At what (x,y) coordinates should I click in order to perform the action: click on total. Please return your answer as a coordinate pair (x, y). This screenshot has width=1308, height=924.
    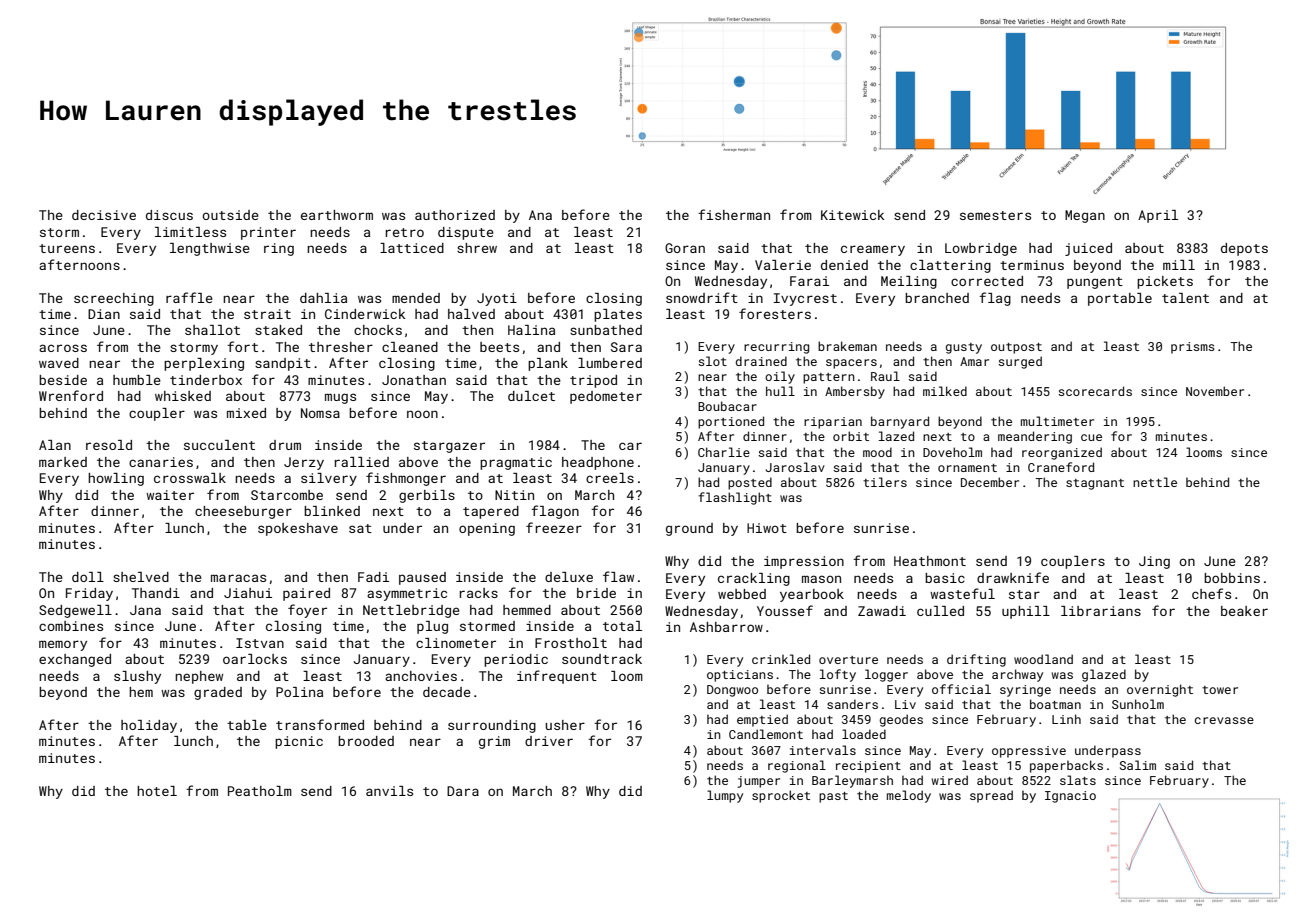
    Looking at the image, I should click on (622, 626).
